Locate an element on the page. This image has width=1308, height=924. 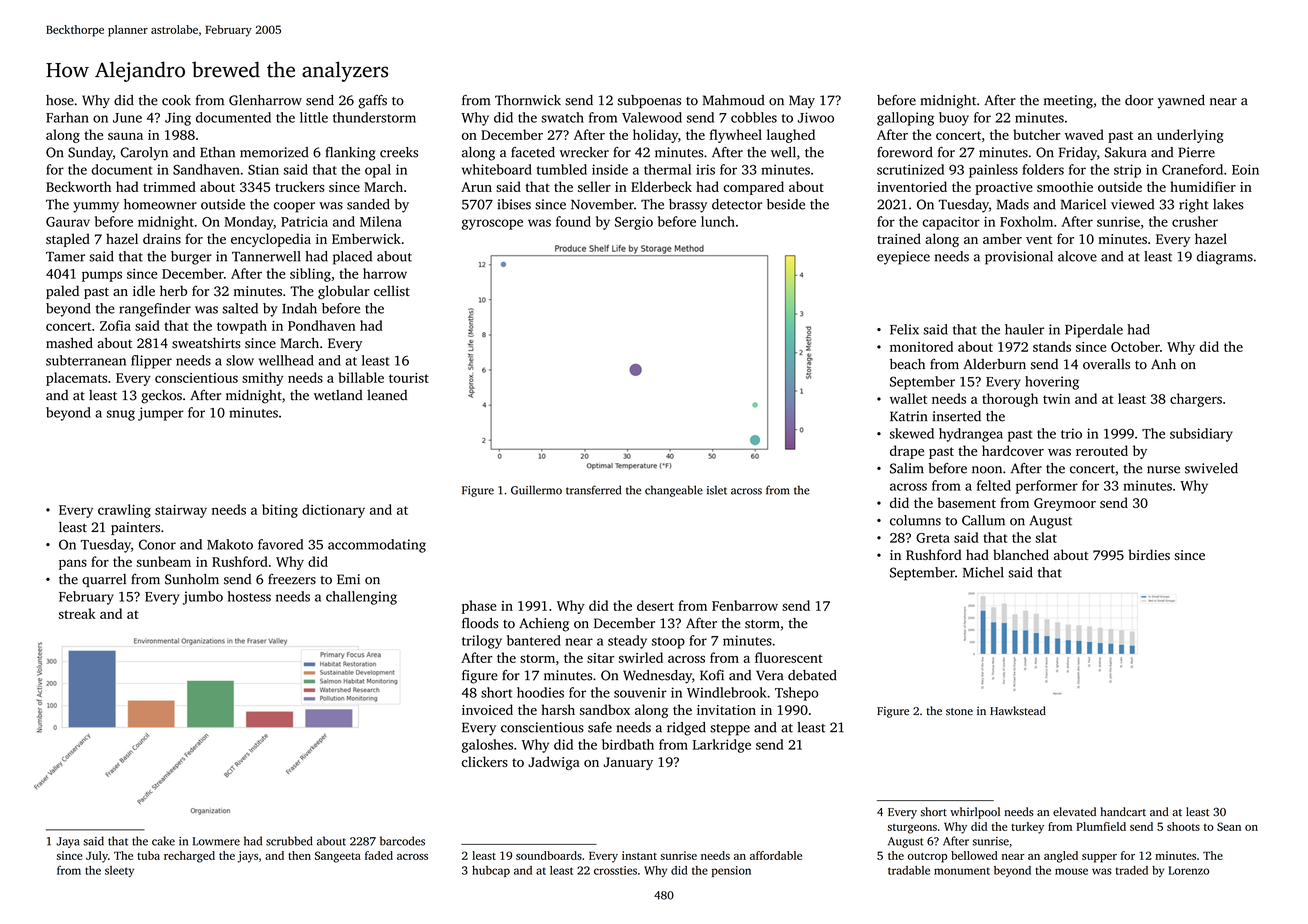
tourist is located at coordinates (409, 378).
